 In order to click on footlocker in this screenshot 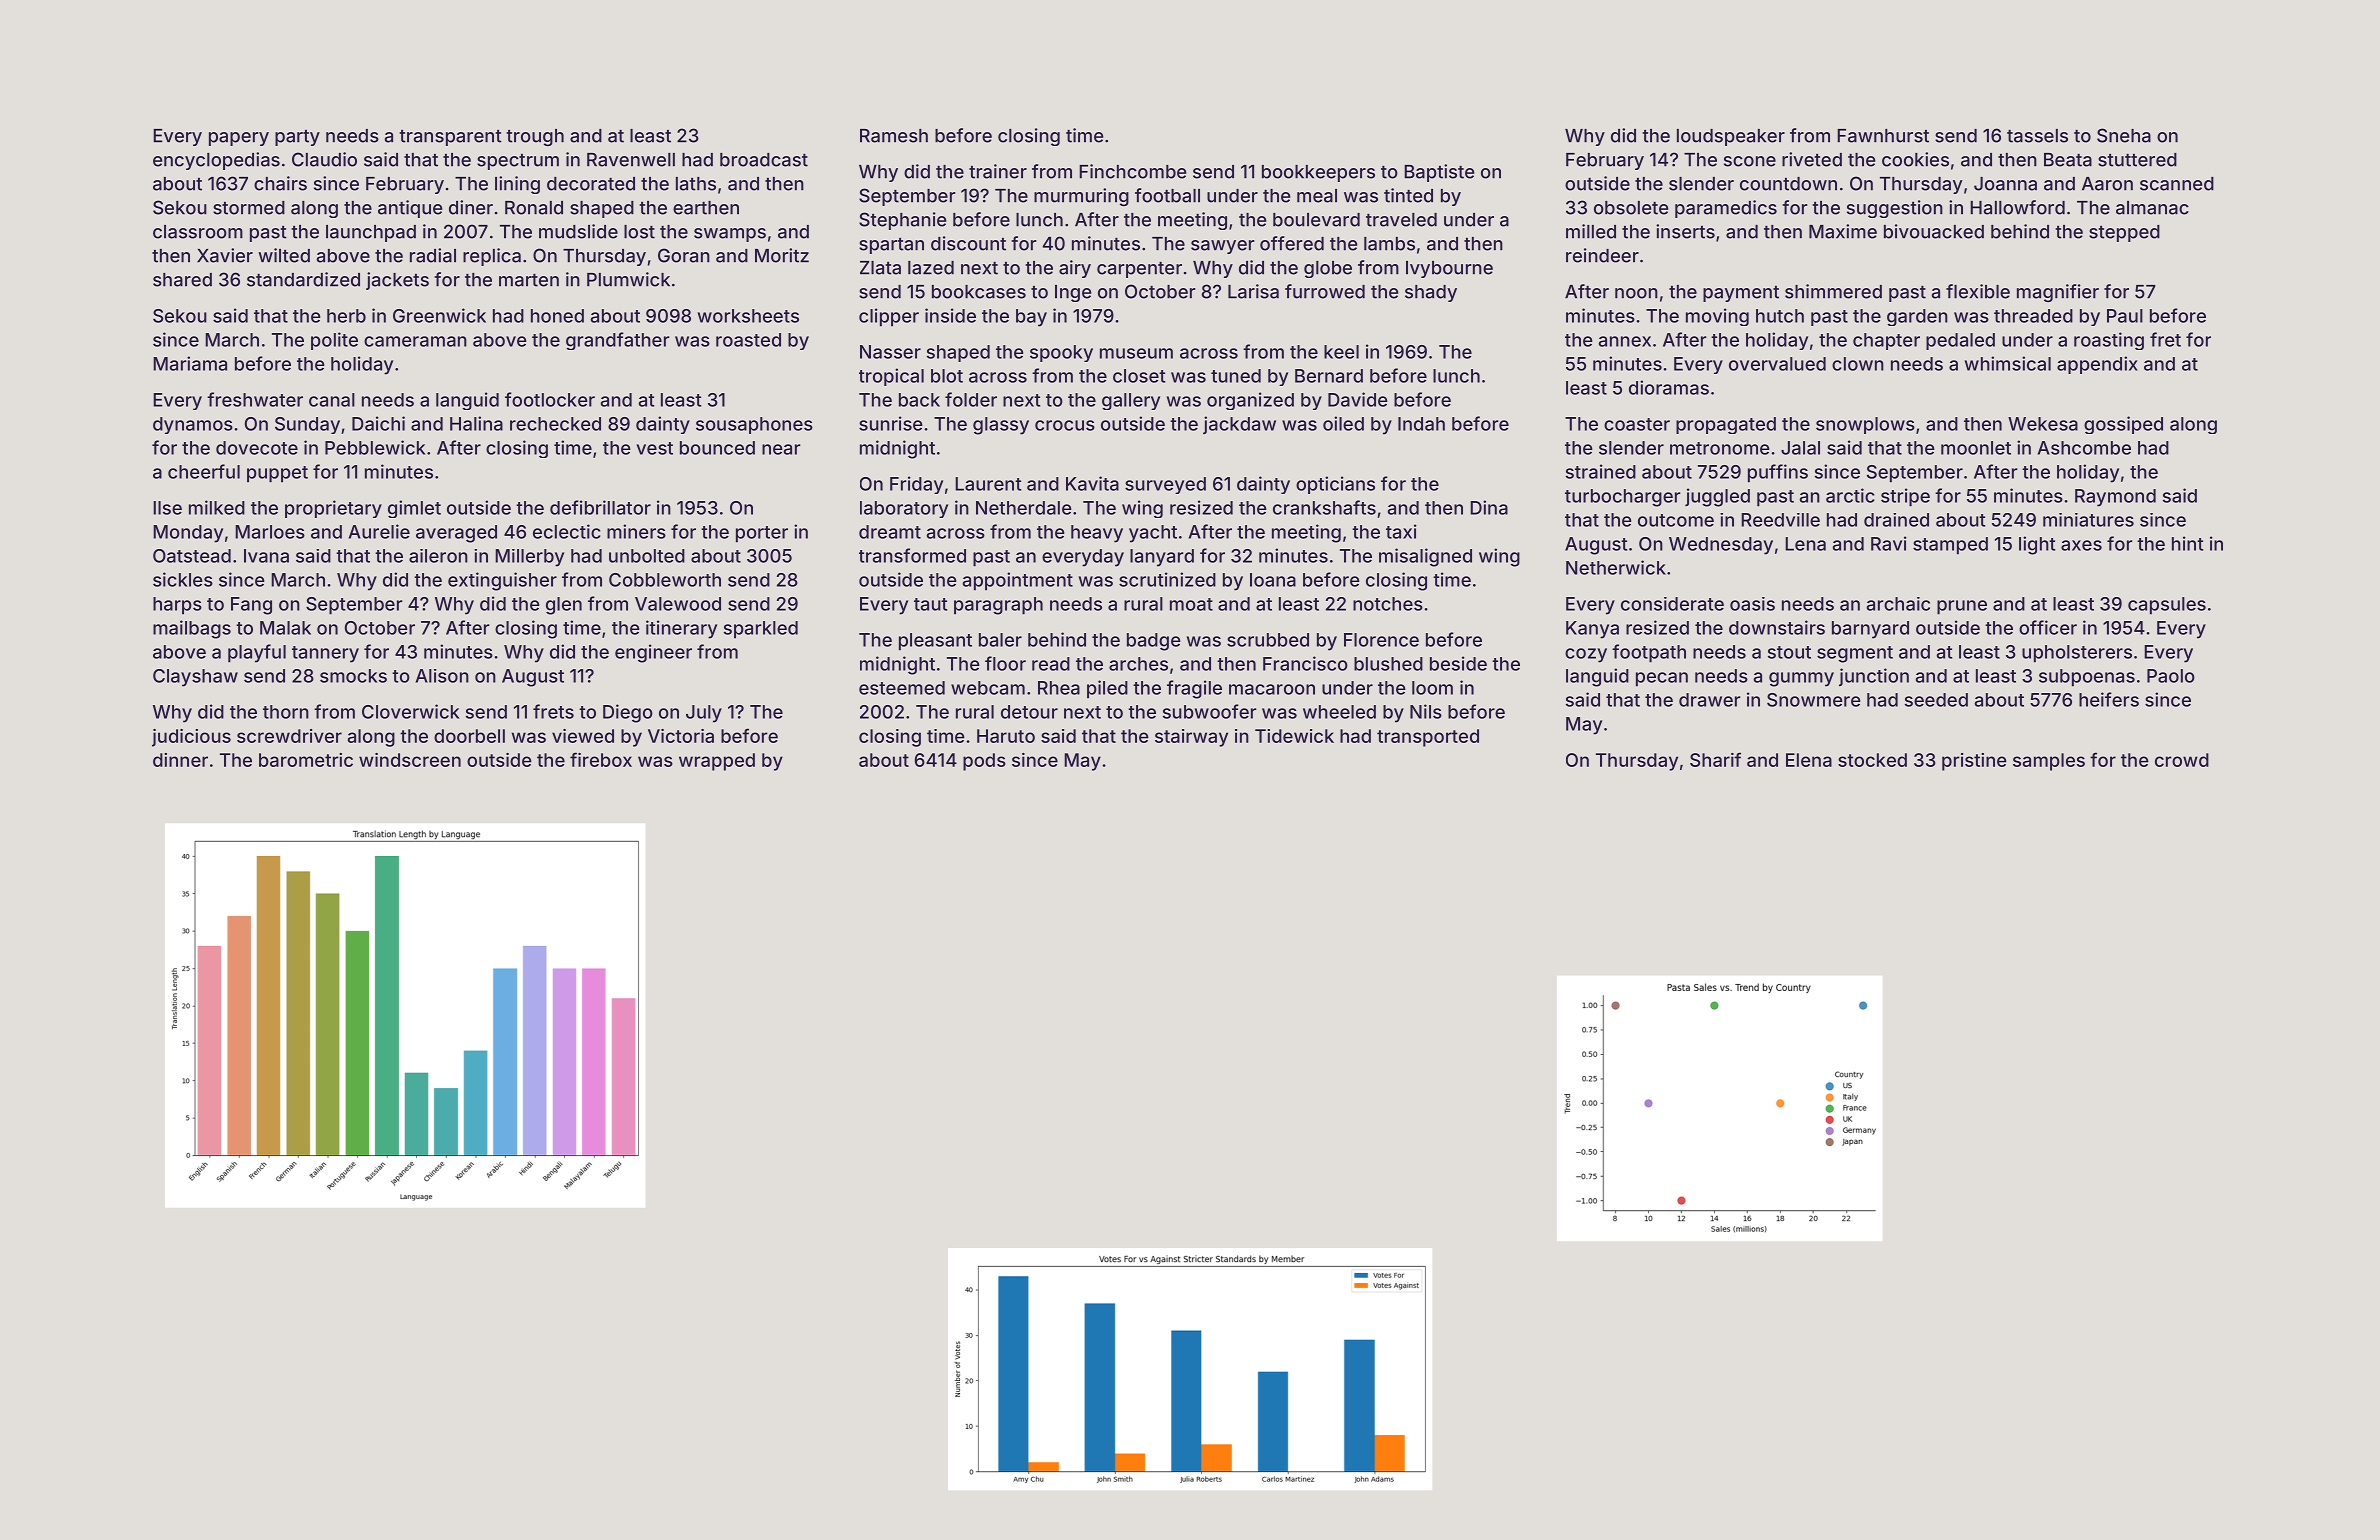, I will do `click(550, 399)`.
